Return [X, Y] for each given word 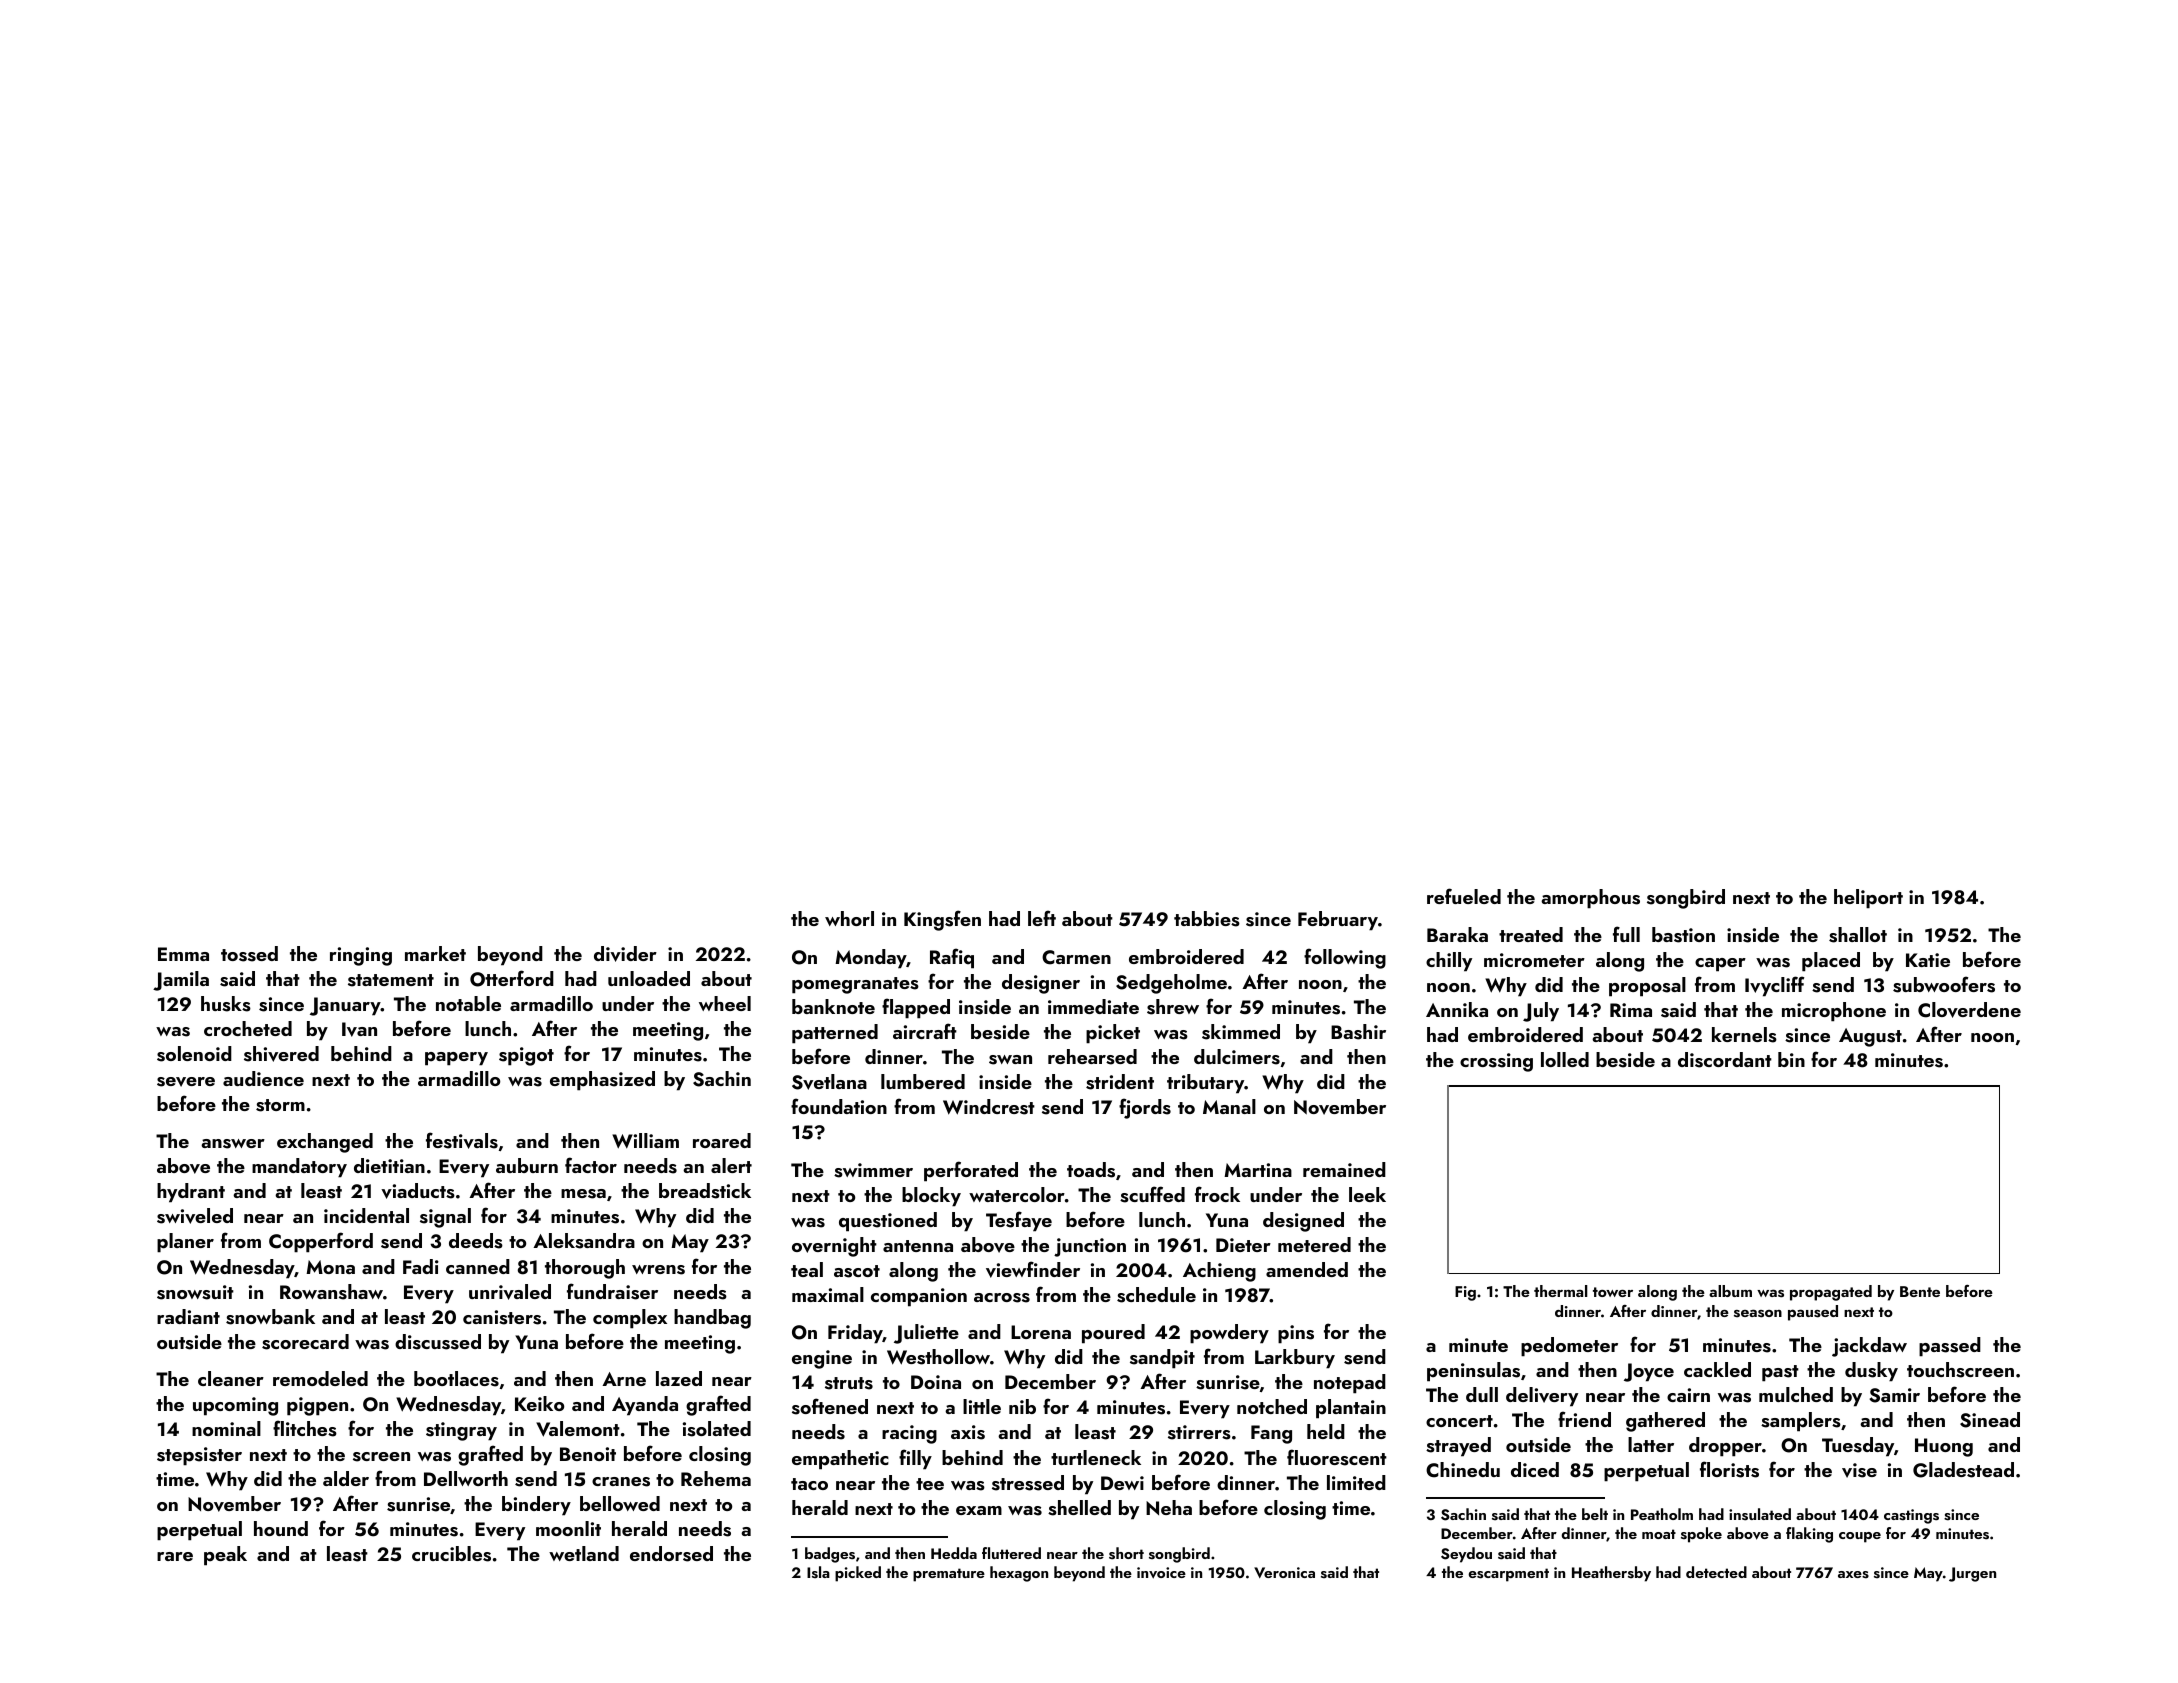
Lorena [1041, 1332]
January [345, 1006]
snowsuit [195, 1292]
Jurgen [1972, 1574]
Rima [1631, 1010]
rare [175, 1556]
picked [858, 1574]
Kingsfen [942, 920]
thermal [1561, 1291]
